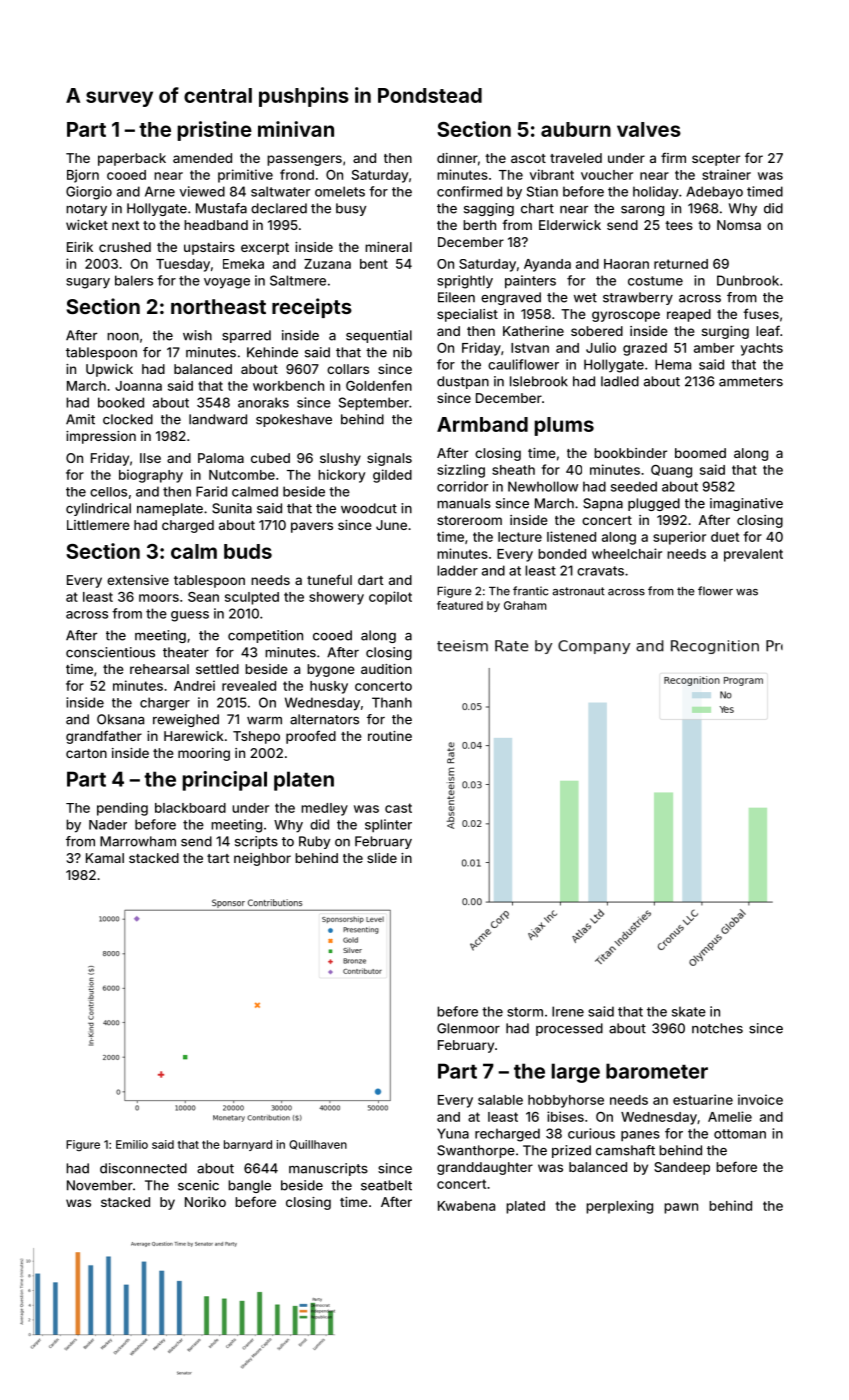 This page has height=1400, width=849. I want to click on Noriko, so click(205, 1202).
